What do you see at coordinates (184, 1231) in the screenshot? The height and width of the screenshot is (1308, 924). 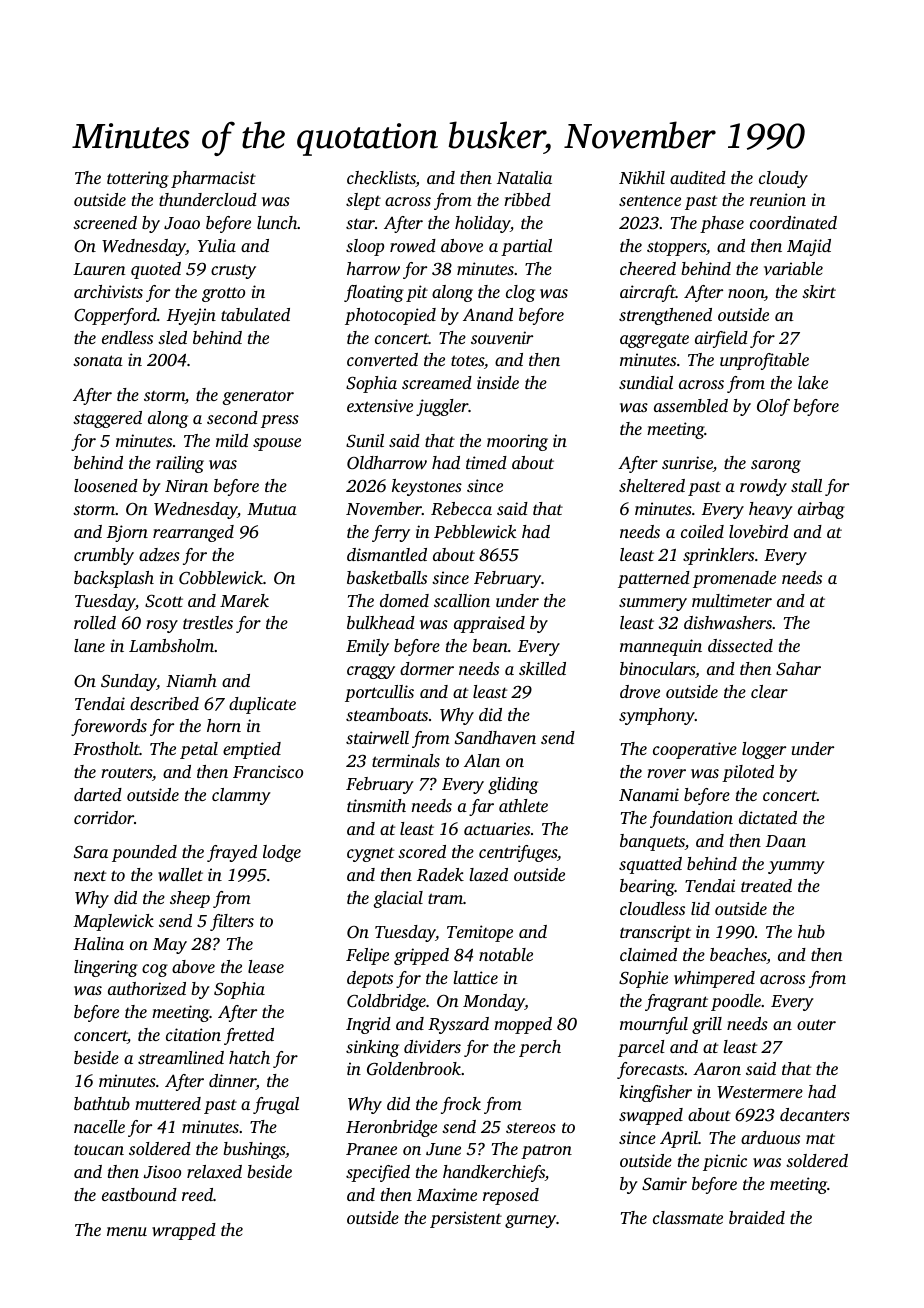 I see `wrapped` at bounding box center [184, 1231].
